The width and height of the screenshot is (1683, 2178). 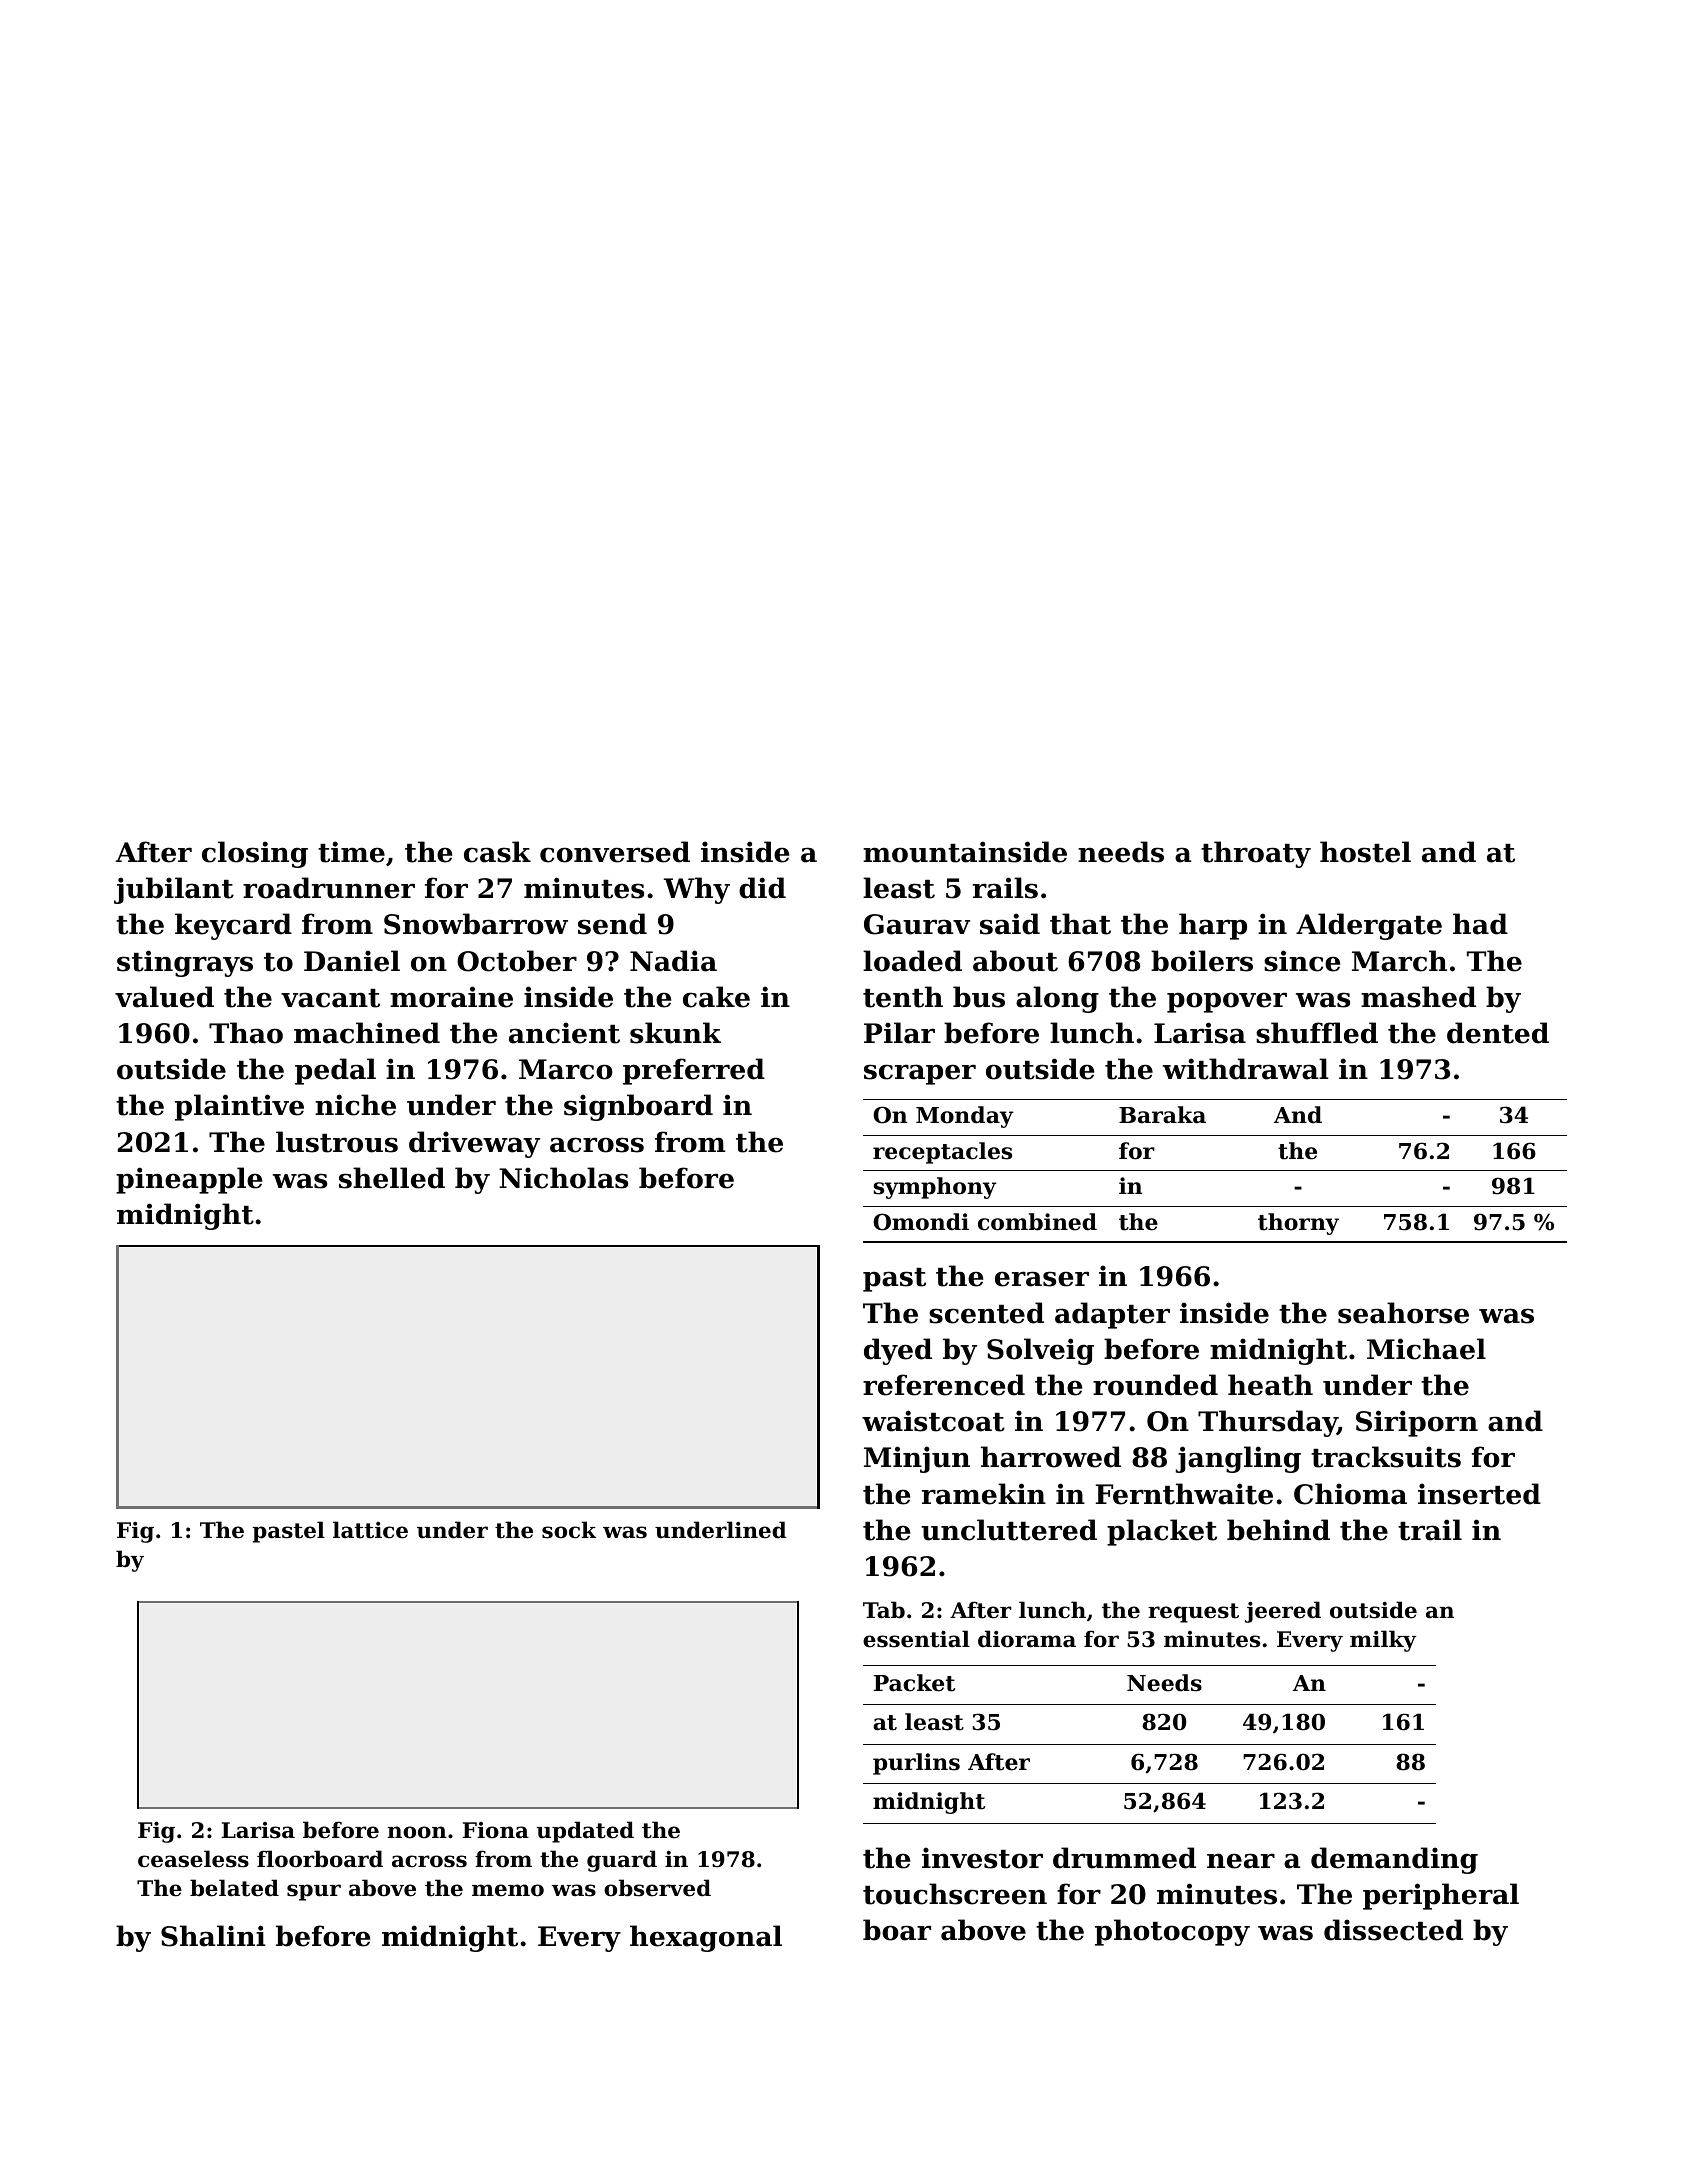 I want to click on Thao, so click(x=246, y=1033).
